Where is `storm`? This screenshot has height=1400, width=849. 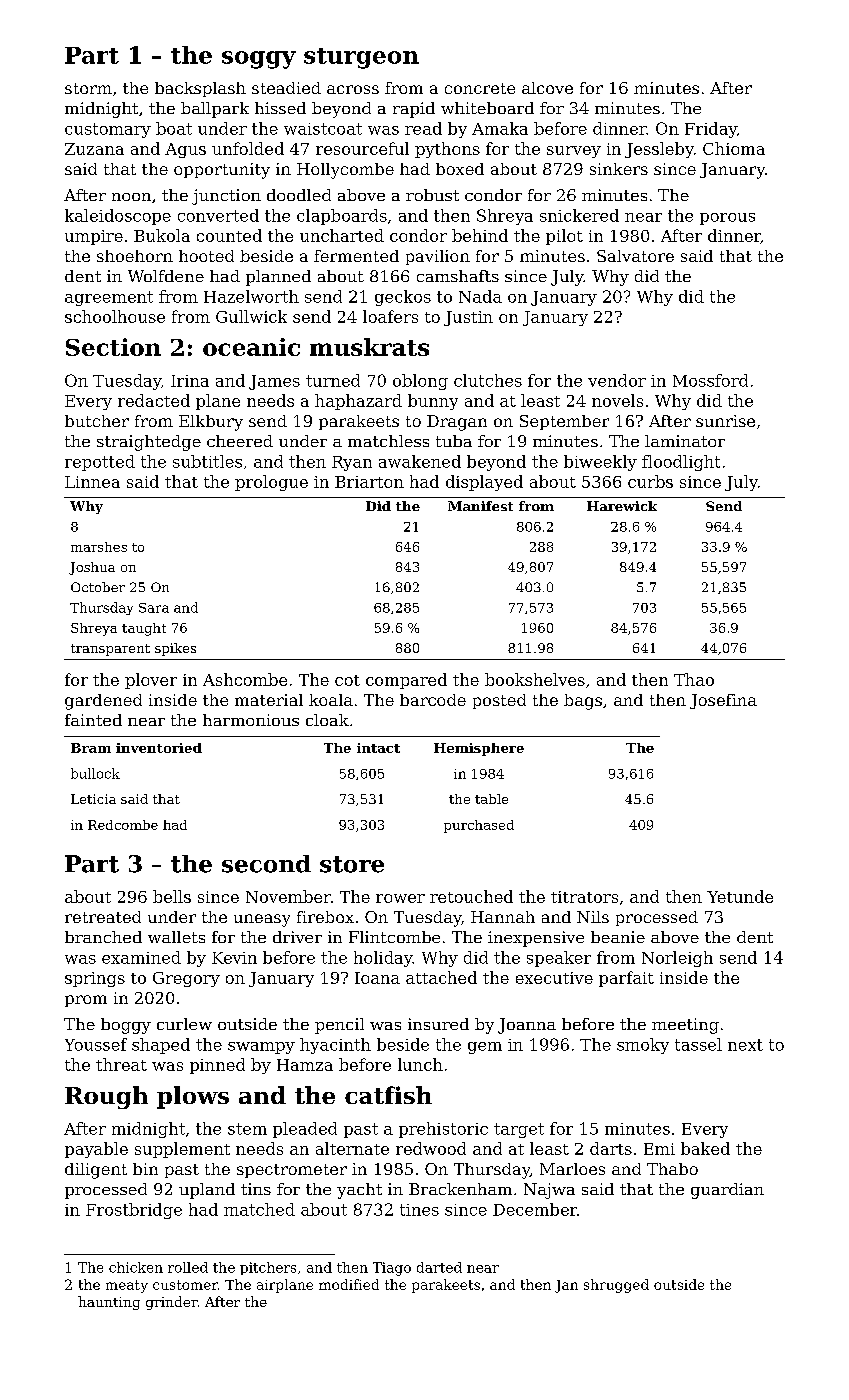
storm is located at coordinates (88, 88).
